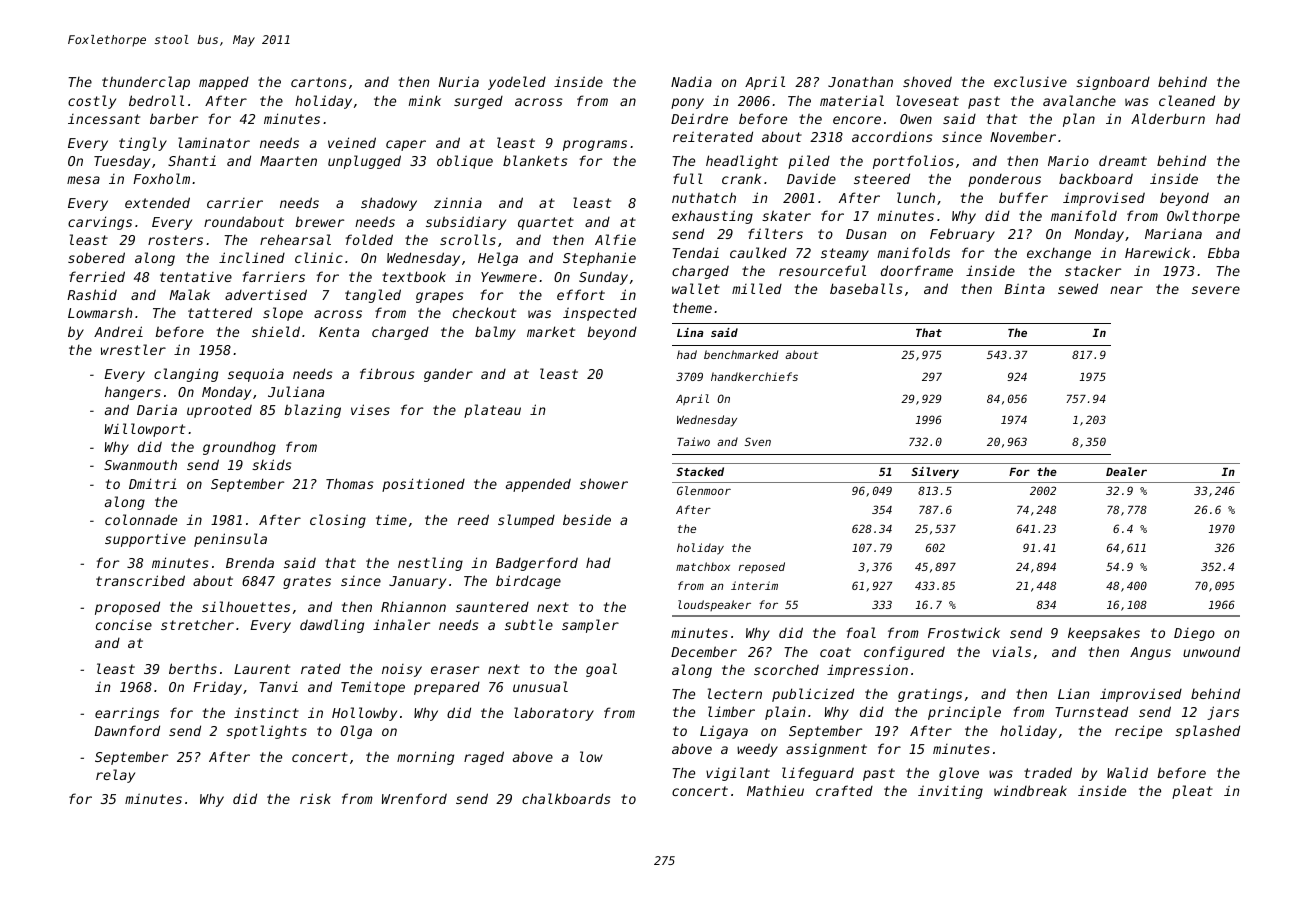 This page has height=924, width=1308. Describe the element at coordinates (1030, 81) in the page. I see `exclusive` at that location.
